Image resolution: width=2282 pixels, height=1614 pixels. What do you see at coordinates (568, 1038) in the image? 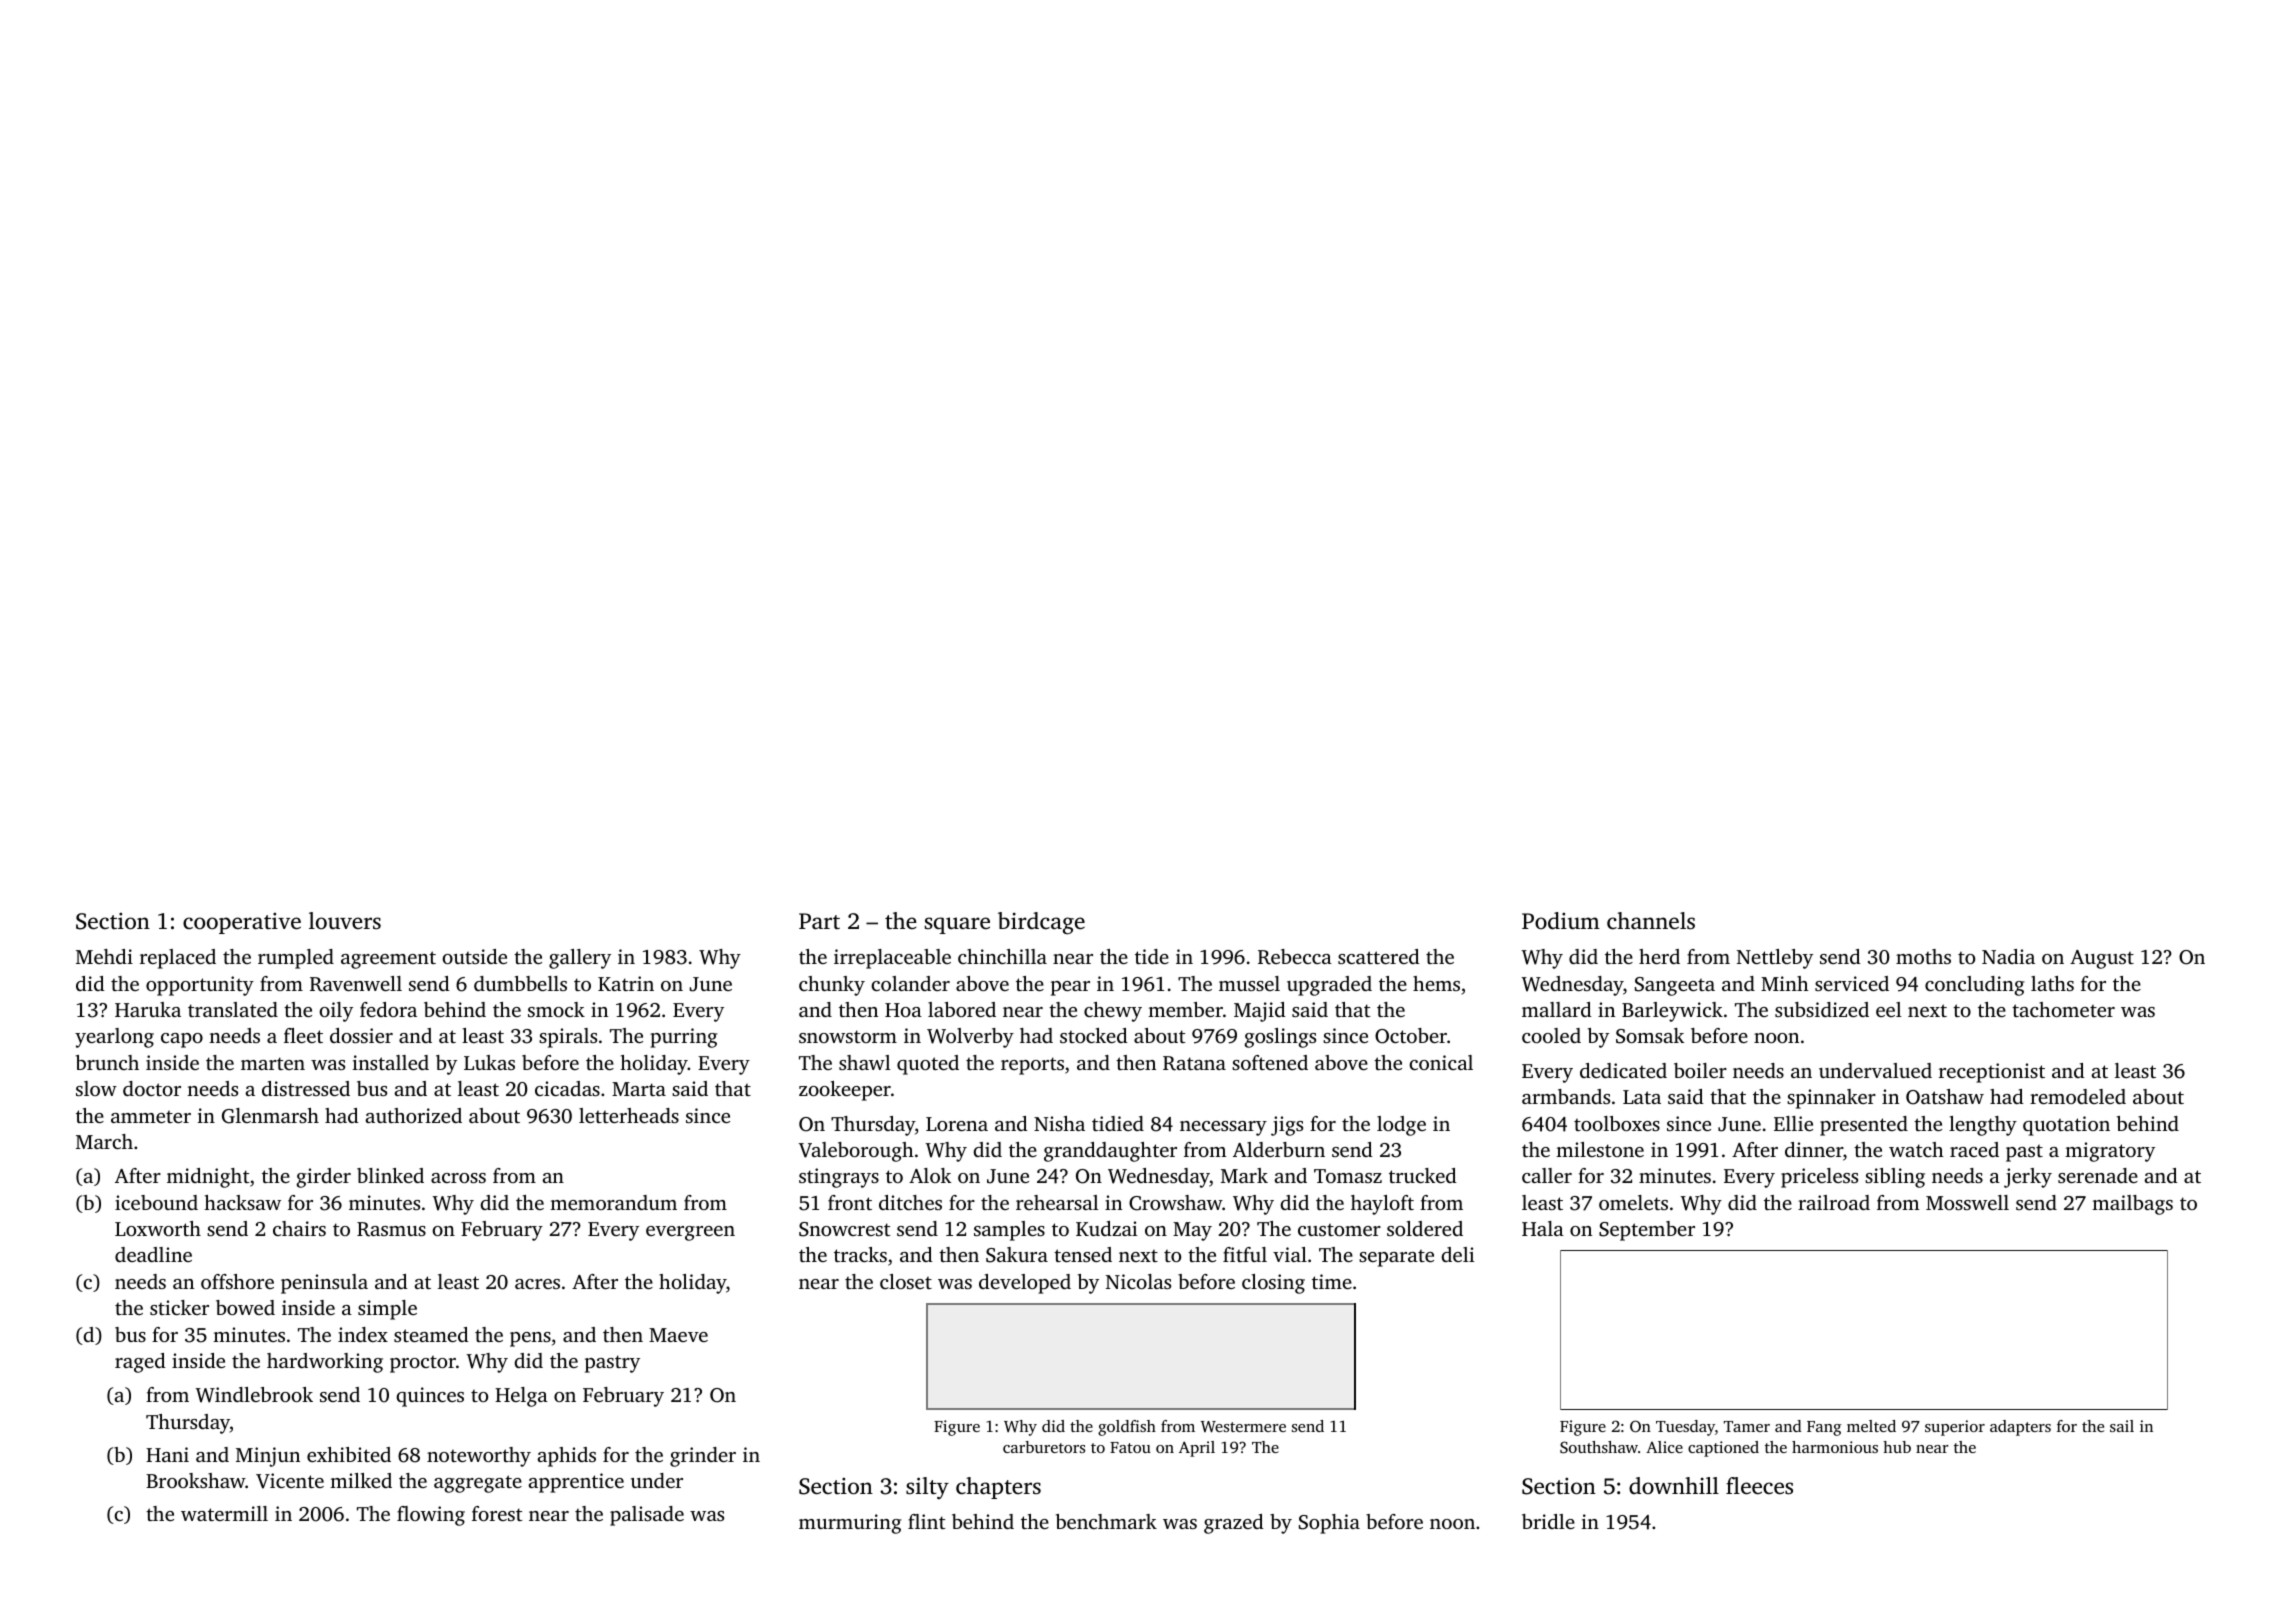
I see `spirals` at bounding box center [568, 1038].
